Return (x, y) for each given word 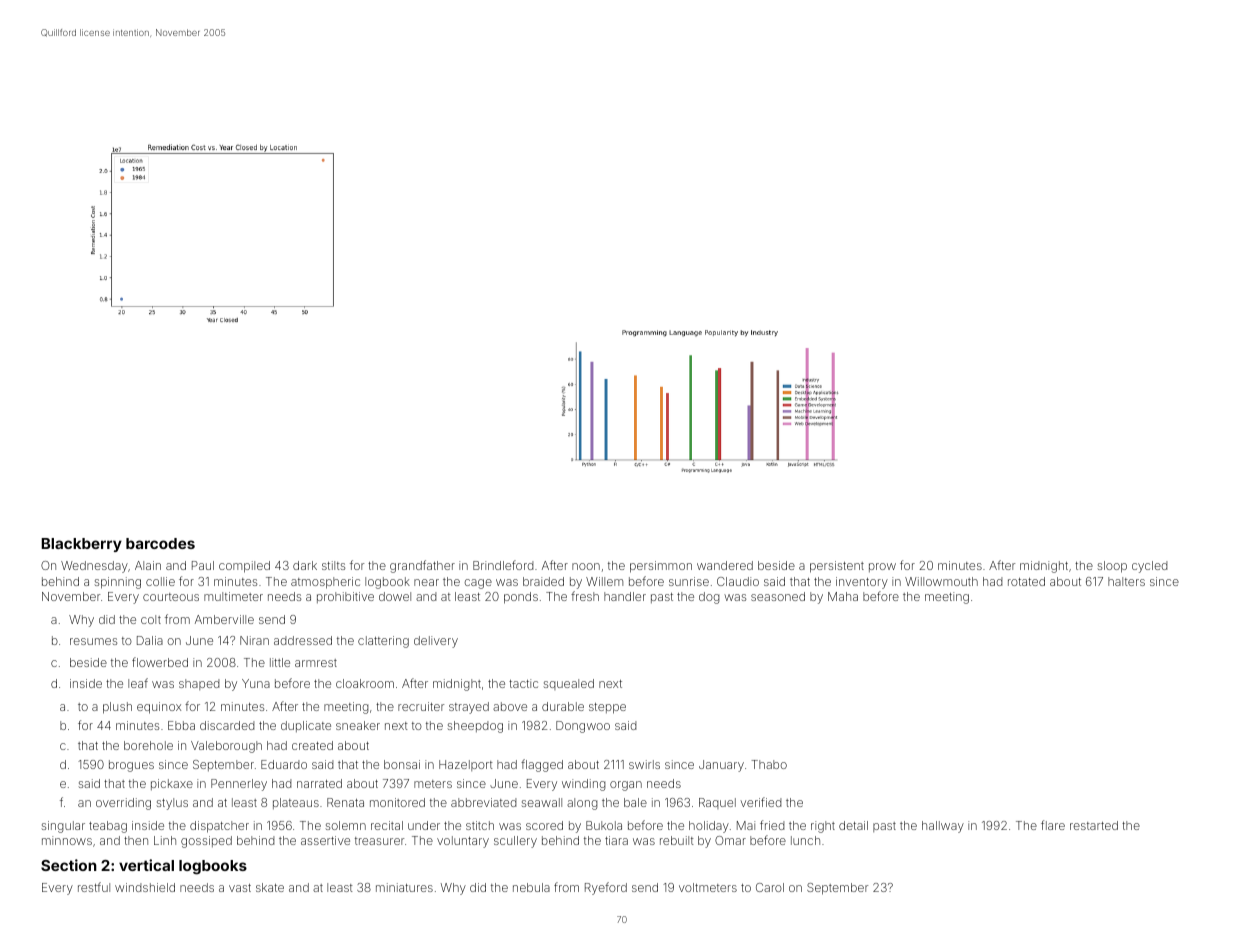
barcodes (160, 543)
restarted (1094, 825)
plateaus (296, 803)
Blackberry (81, 545)
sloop (1112, 567)
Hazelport (466, 765)
